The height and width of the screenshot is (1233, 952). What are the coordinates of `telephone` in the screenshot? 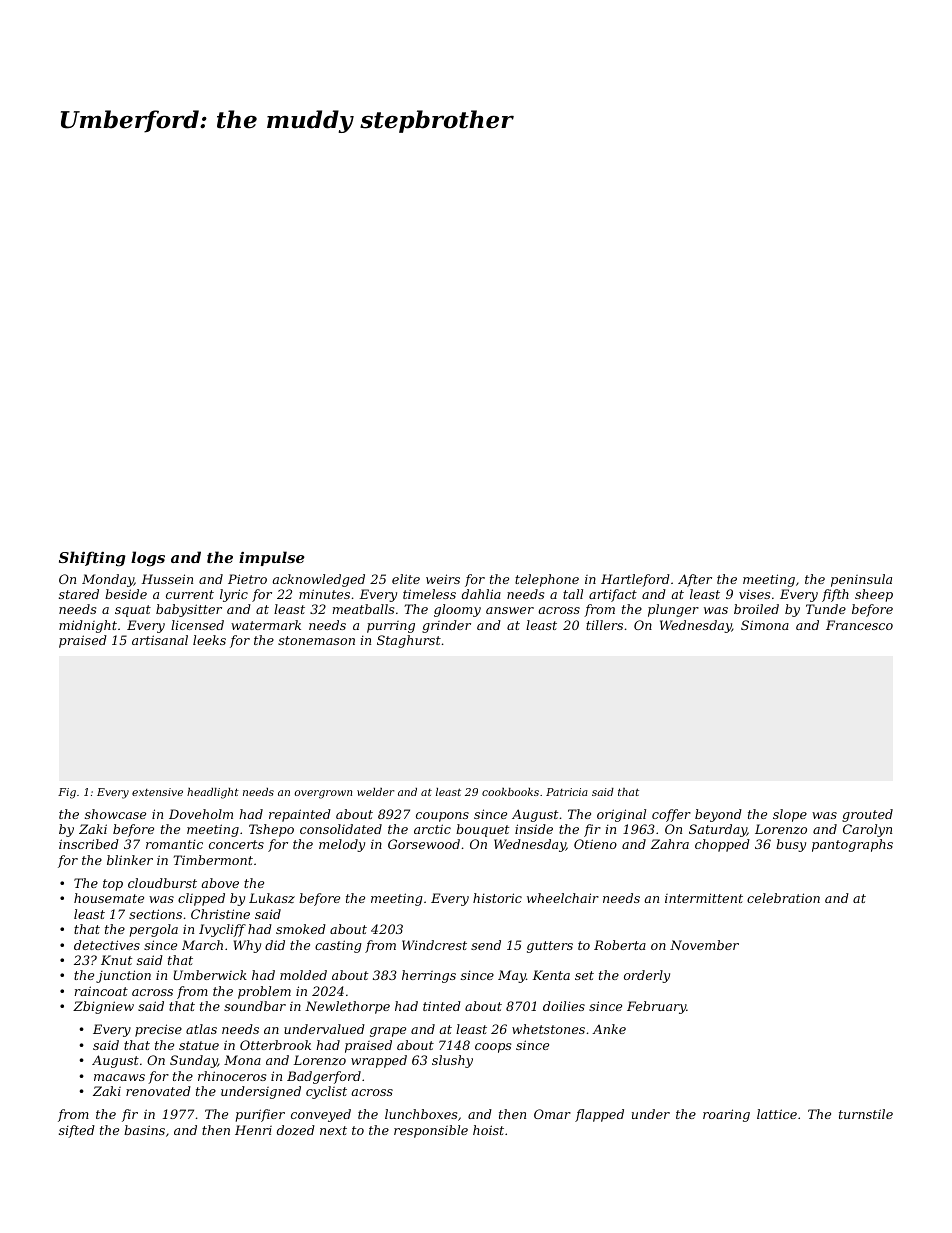 It's located at (547, 580).
